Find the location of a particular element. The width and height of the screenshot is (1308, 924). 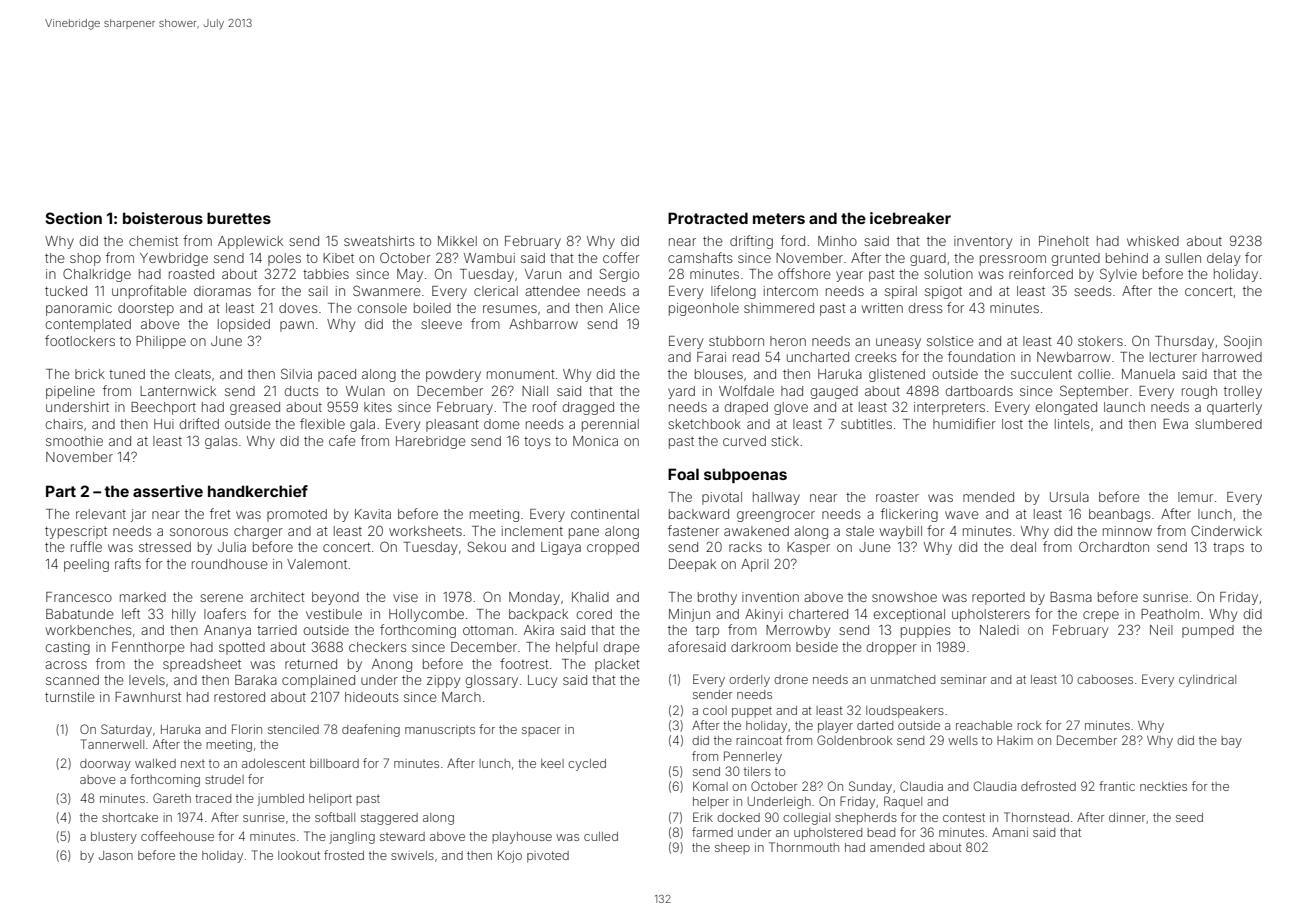

dome is located at coordinates (502, 424).
